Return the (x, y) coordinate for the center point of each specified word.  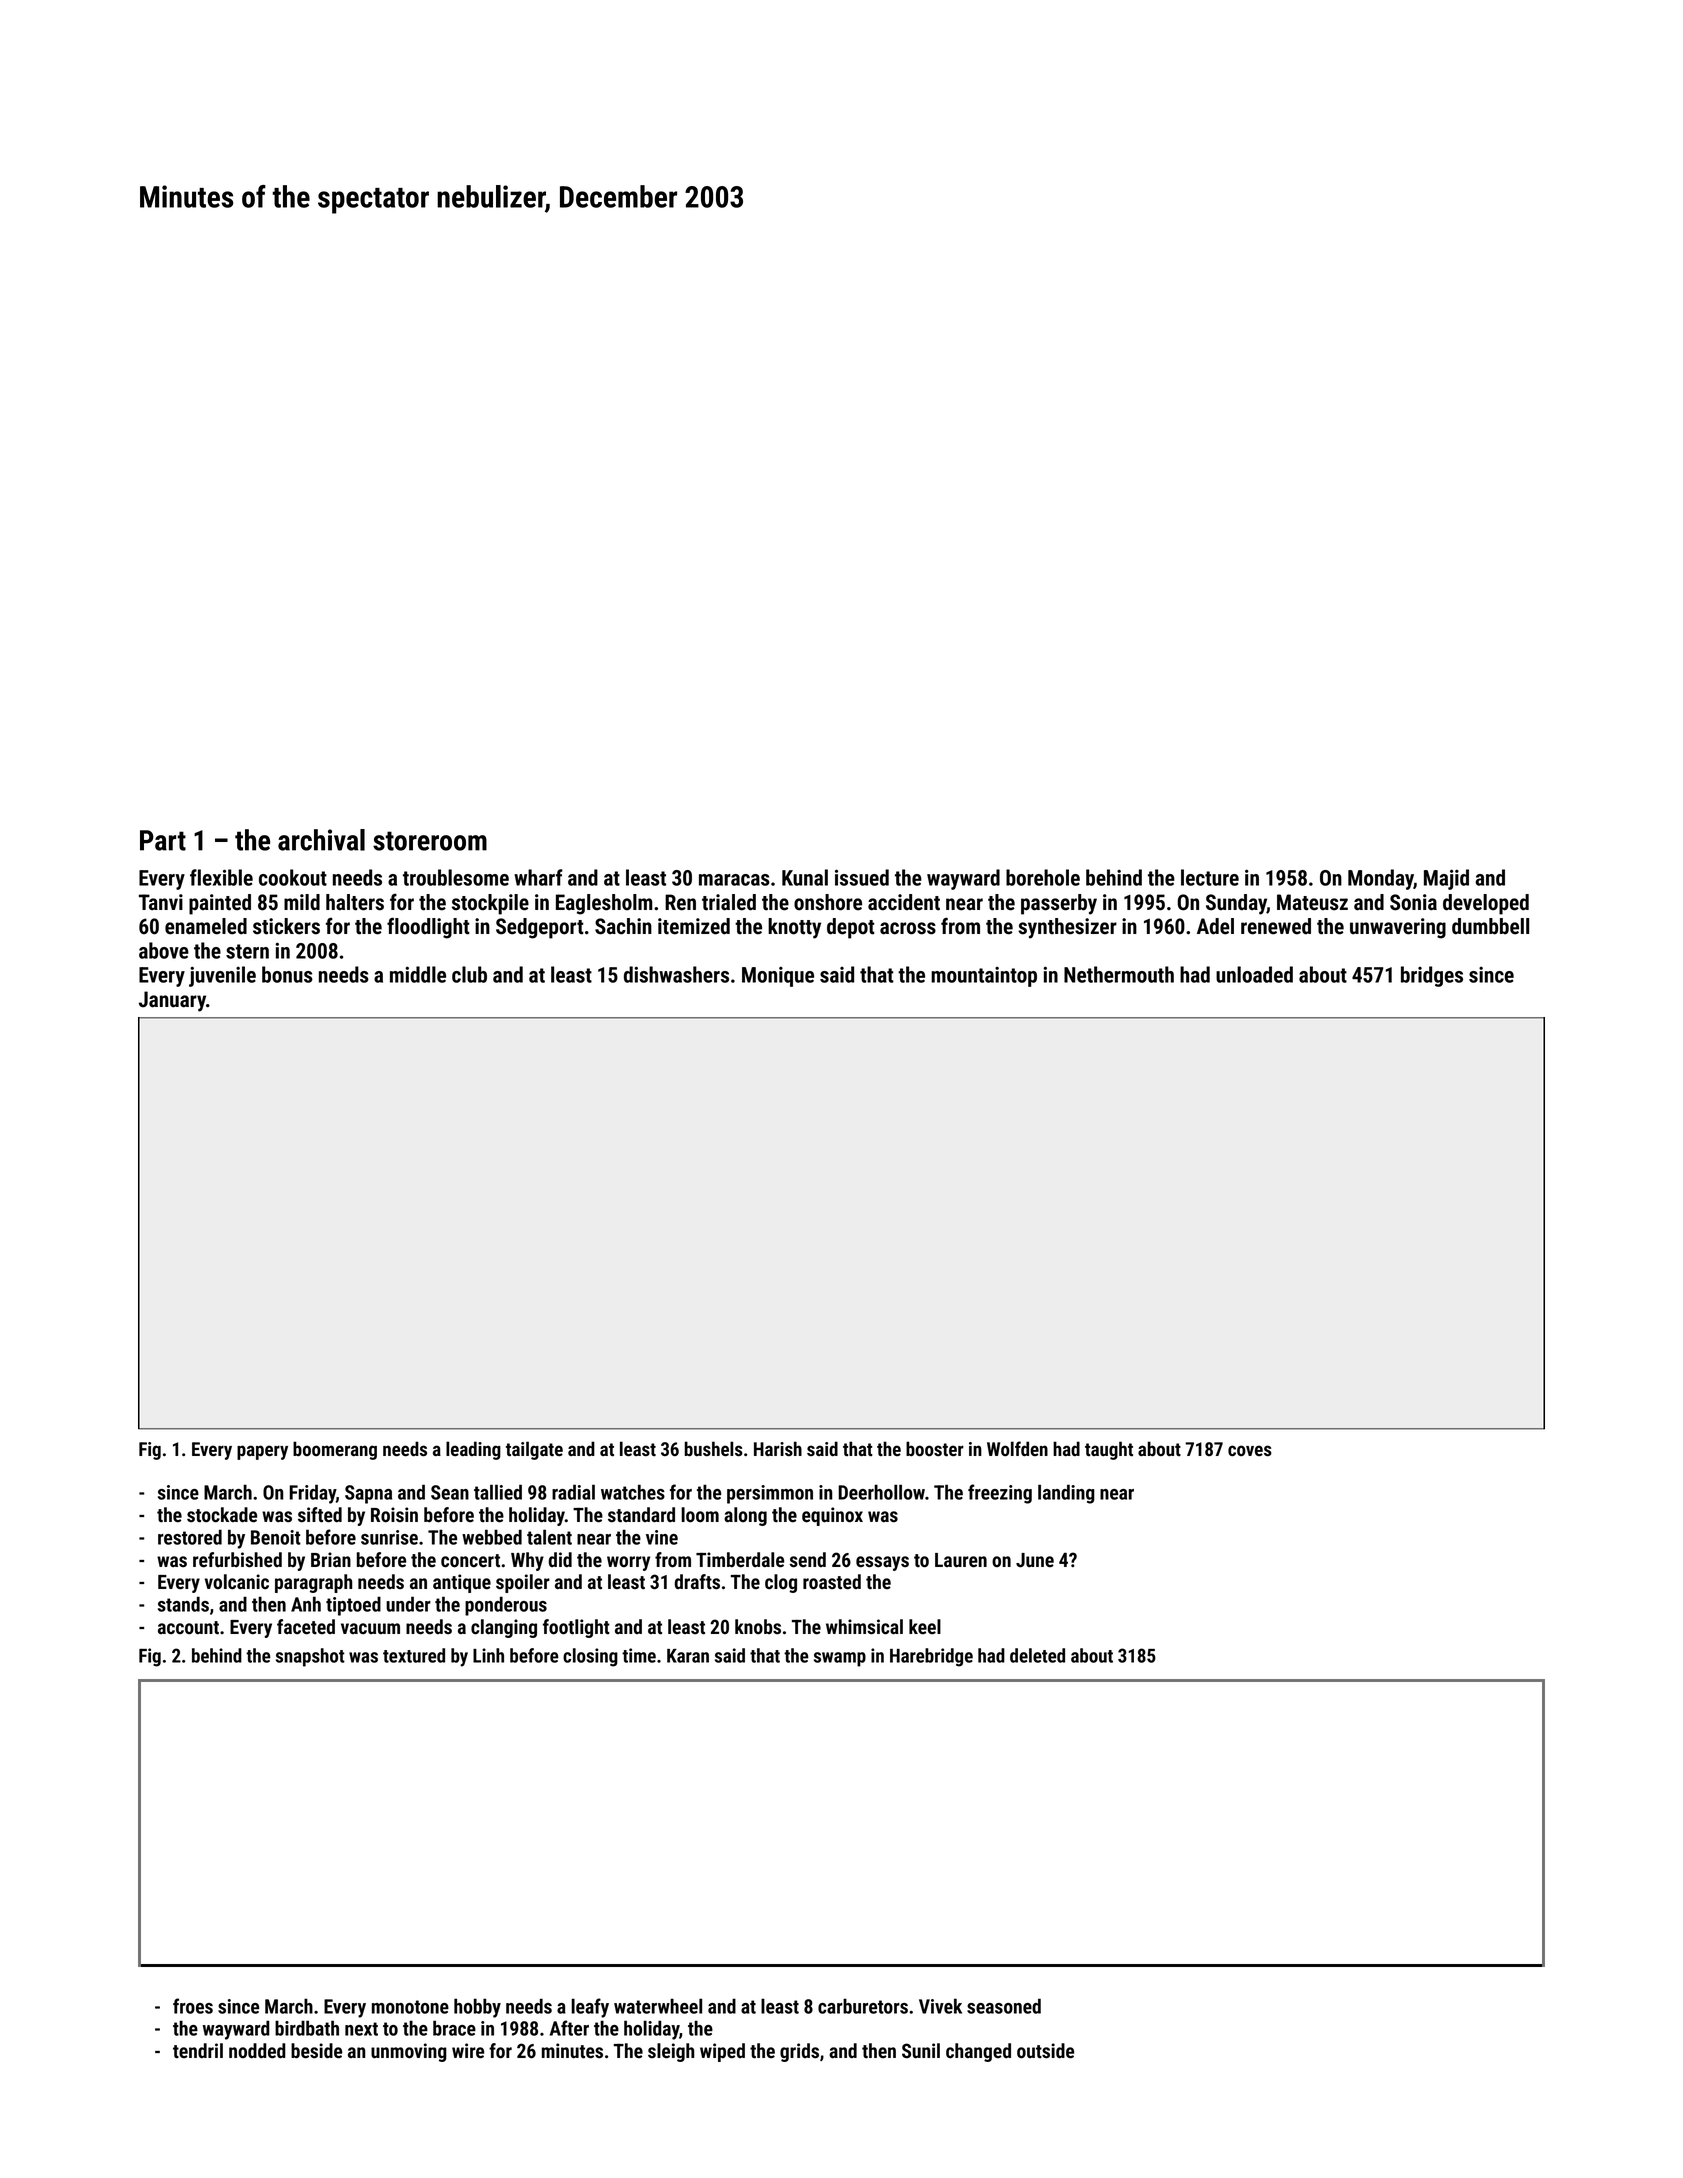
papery (262, 1452)
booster (935, 1449)
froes (193, 2006)
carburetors (863, 2006)
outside (1045, 2051)
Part (163, 840)
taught (1109, 1450)
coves (1250, 1451)
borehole (1043, 877)
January (172, 1001)
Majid (1446, 879)
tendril (198, 2051)
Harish (778, 1448)
